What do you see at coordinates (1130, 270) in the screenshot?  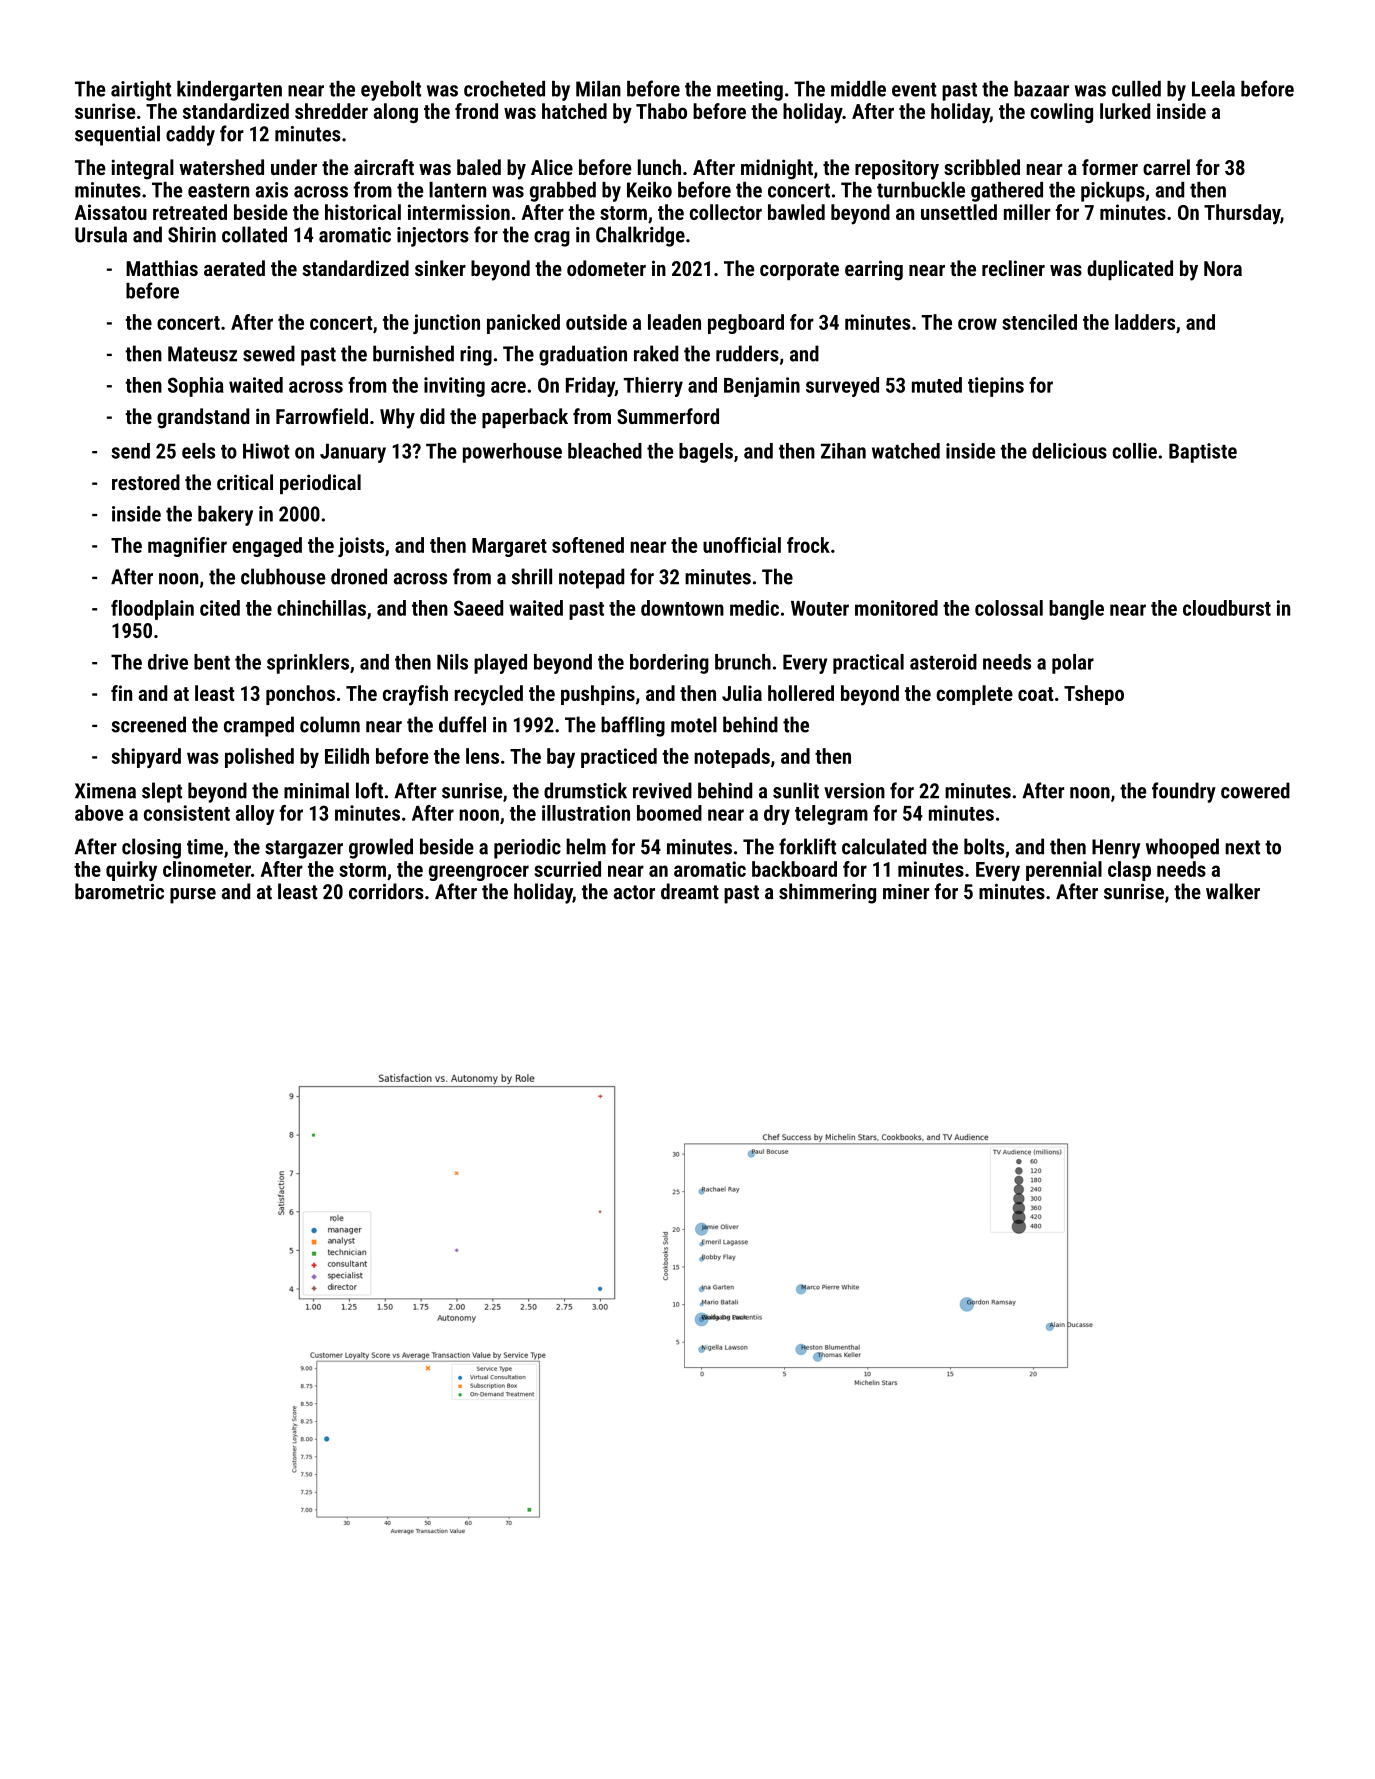 I see `duplicated` at bounding box center [1130, 270].
